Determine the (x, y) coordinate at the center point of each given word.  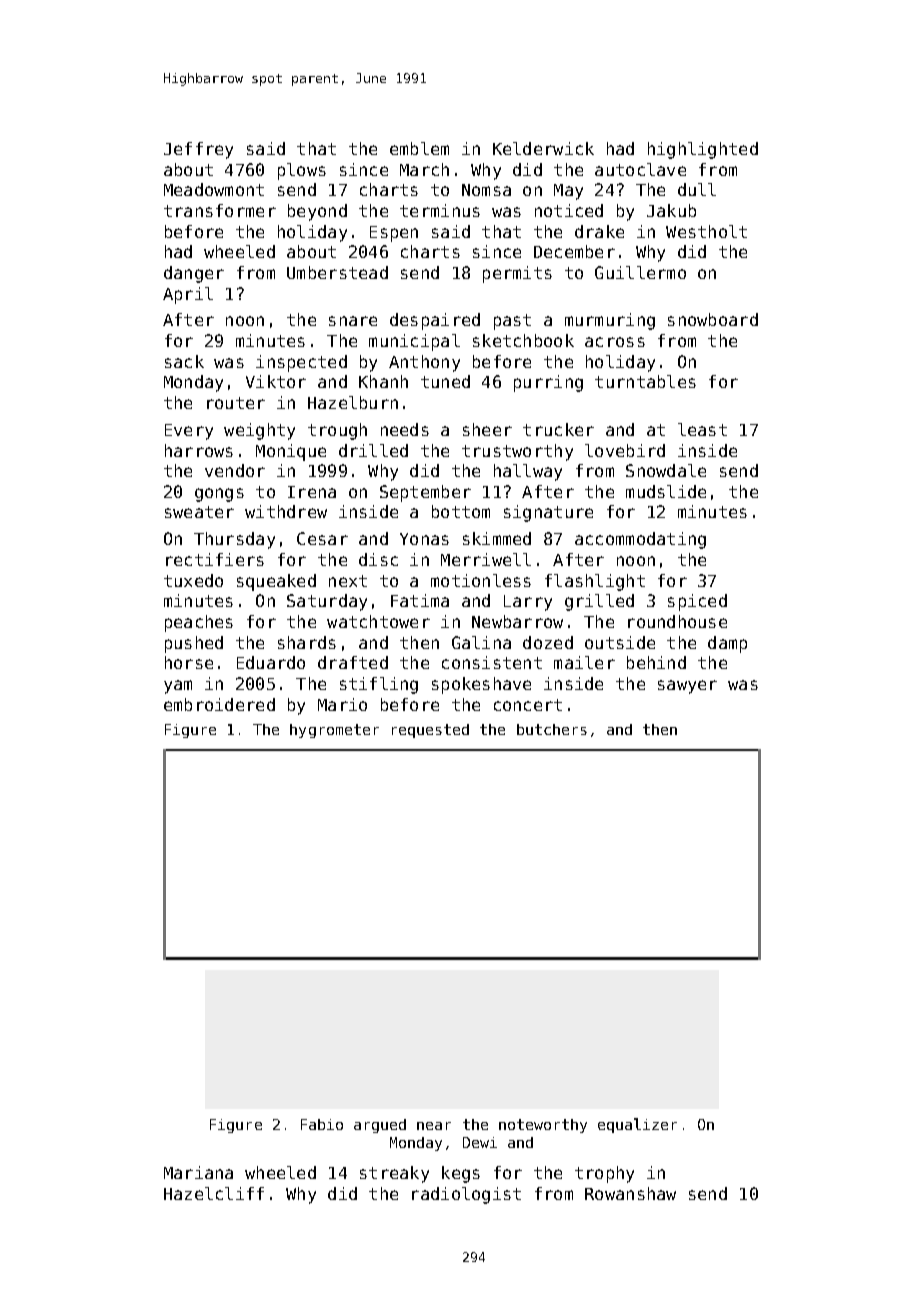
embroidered (219, 704)
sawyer (687, 687)
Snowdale (666, 470)
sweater (199, 512)
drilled (373, 450)
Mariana (198, 1172)
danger (194, 274)
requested (430, 731)
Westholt (706, 231)
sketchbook (523, 340)
